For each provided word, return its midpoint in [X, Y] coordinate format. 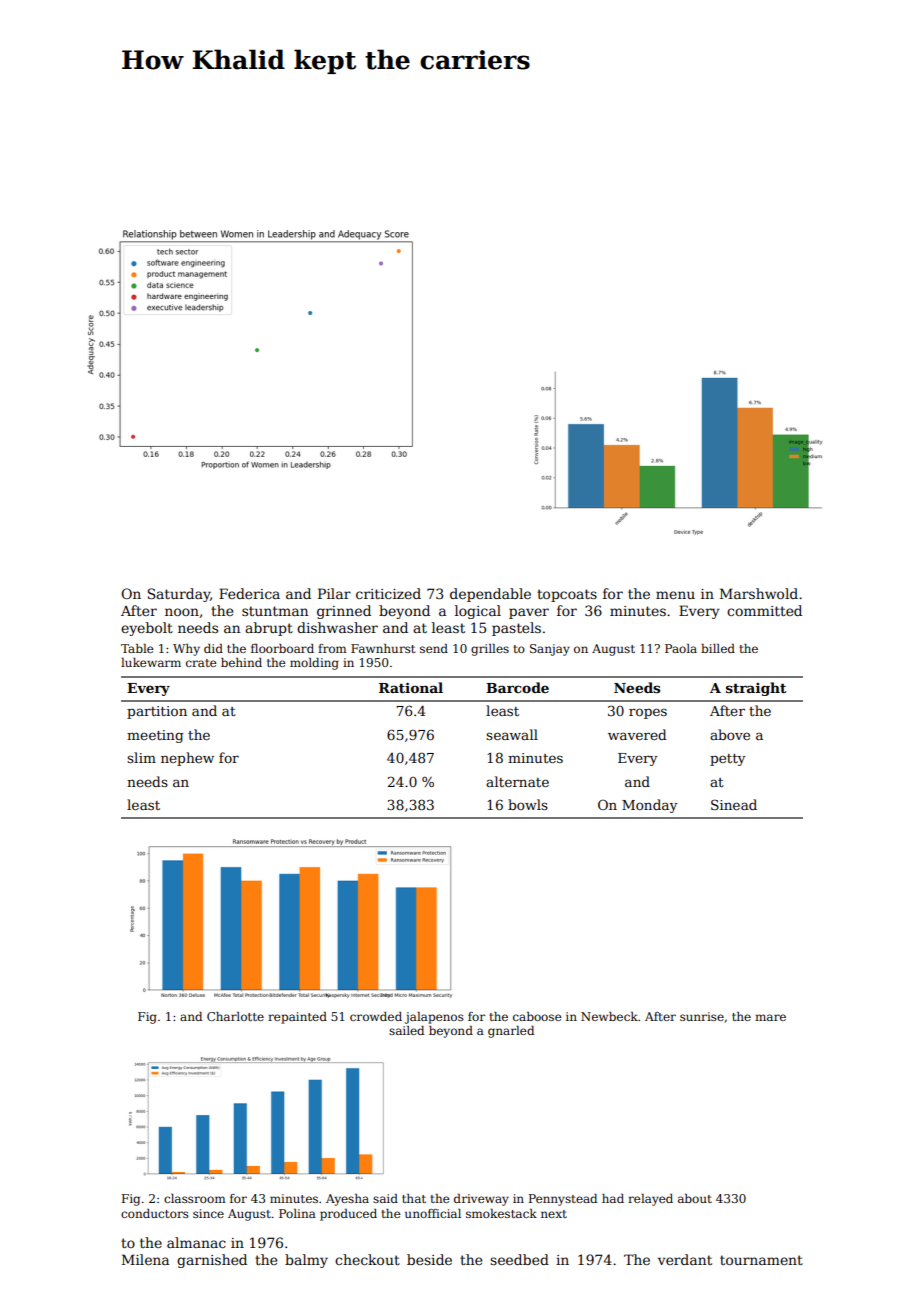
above [730, 734]
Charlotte [235, 1016]
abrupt [269, 629]
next [554, 1214]
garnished [212, 1261]
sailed [406, 1030]
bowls [528, 804]
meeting [155, 736]
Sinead [734, 804]
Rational [411, 687]
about [695, 1198]
